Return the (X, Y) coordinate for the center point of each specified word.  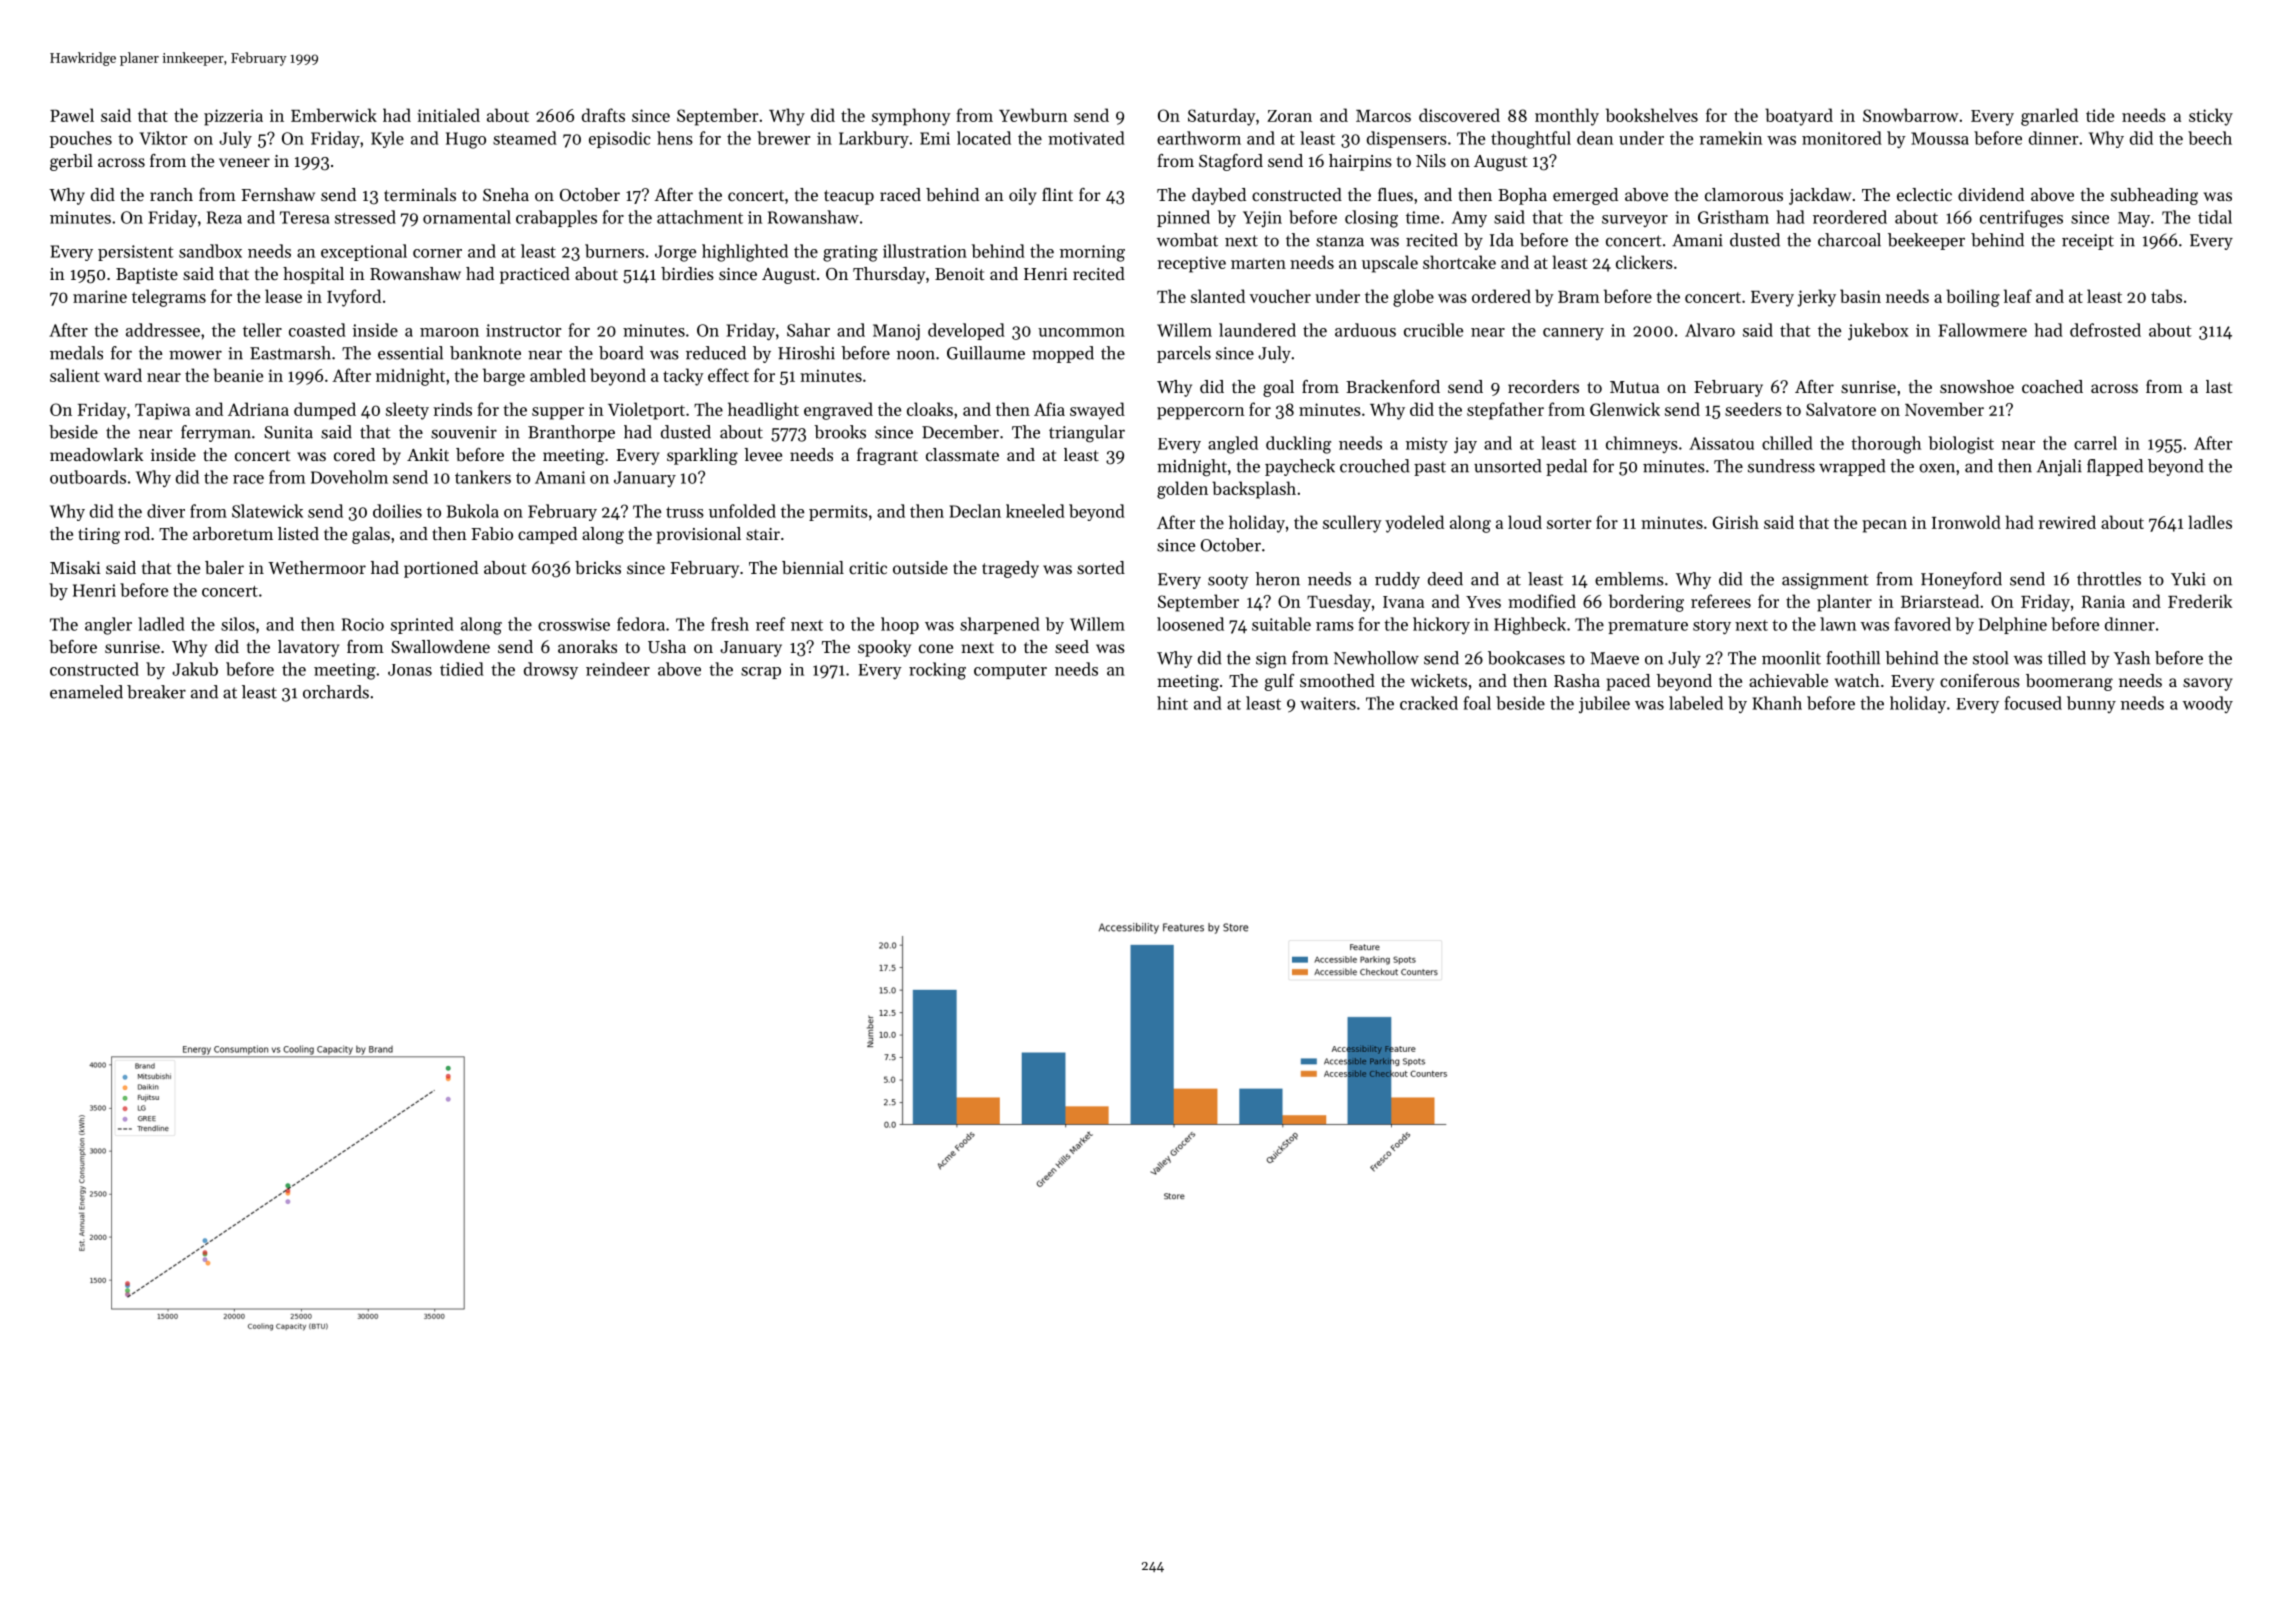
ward (123, 375)
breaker (156, 692)
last (2219, 386)
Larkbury (874, 139)
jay (1465, 445)
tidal (2215, 217)
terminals (420, 194)
